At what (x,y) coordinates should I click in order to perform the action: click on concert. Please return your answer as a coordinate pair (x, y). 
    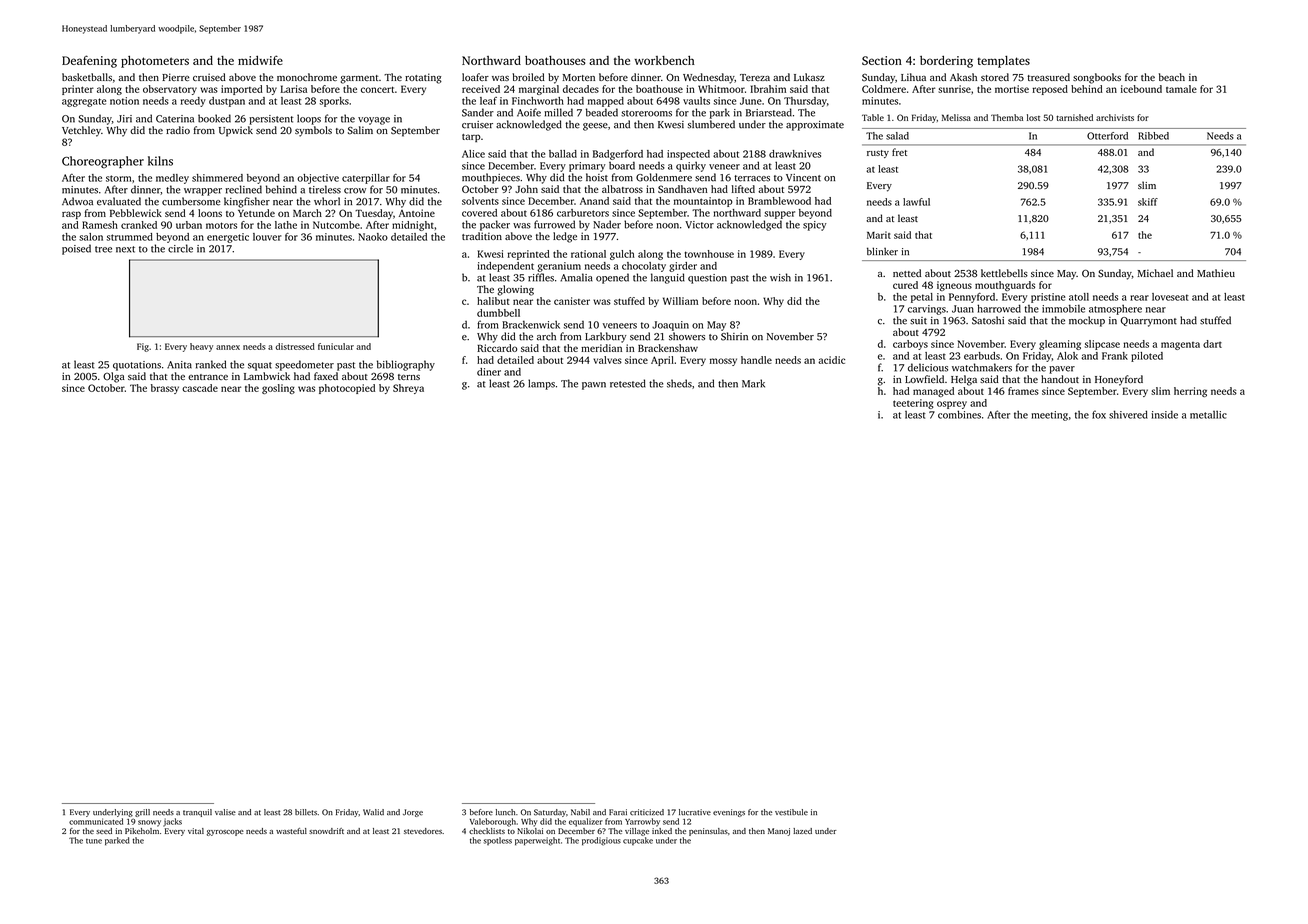
    Looking at the image, I should click on (377, 89).
